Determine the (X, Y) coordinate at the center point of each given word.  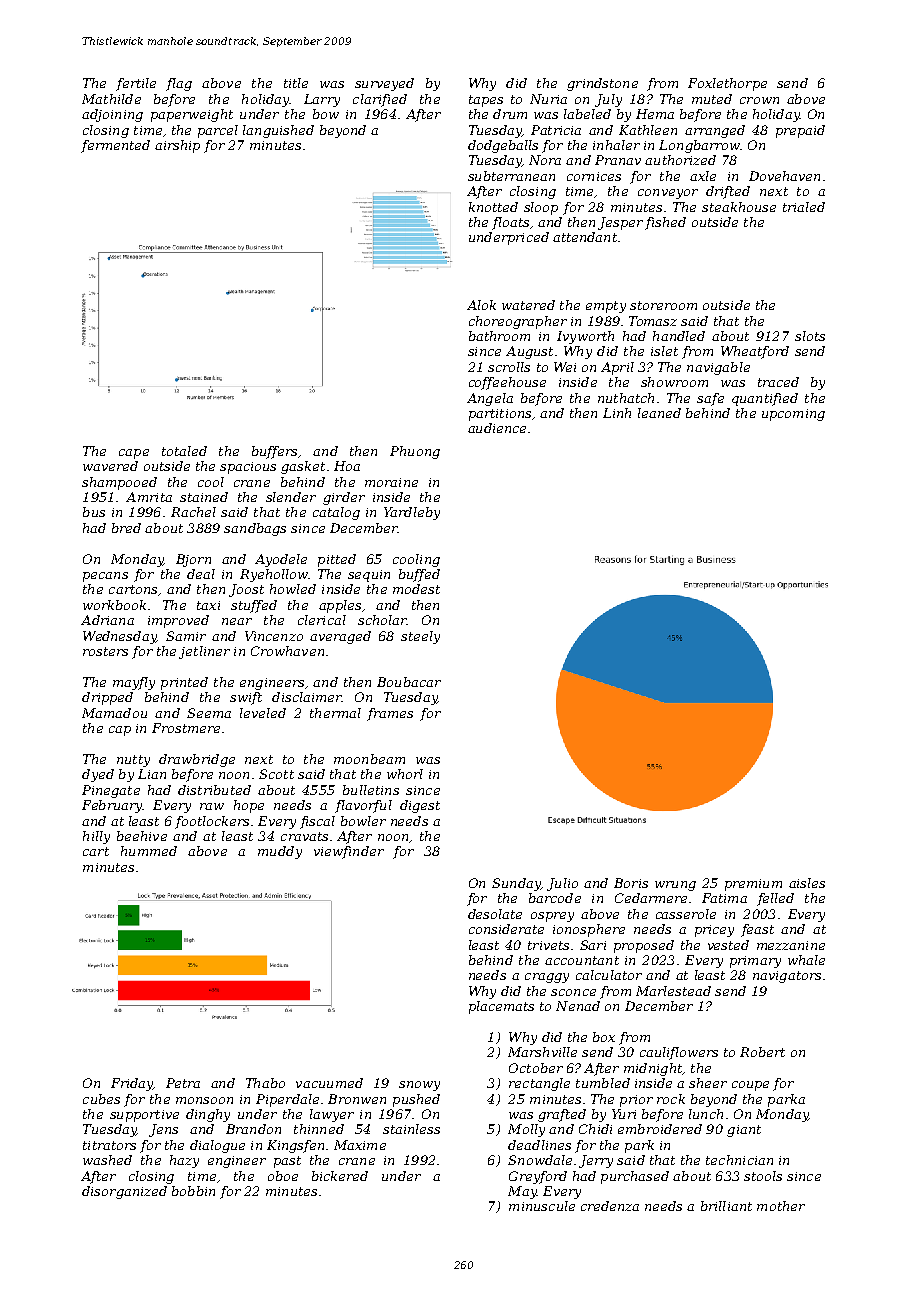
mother (781, 1206)
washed (107, 1160)
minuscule (542, 1206)
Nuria (548, 99)
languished (278, 131)
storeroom (663, 305)
